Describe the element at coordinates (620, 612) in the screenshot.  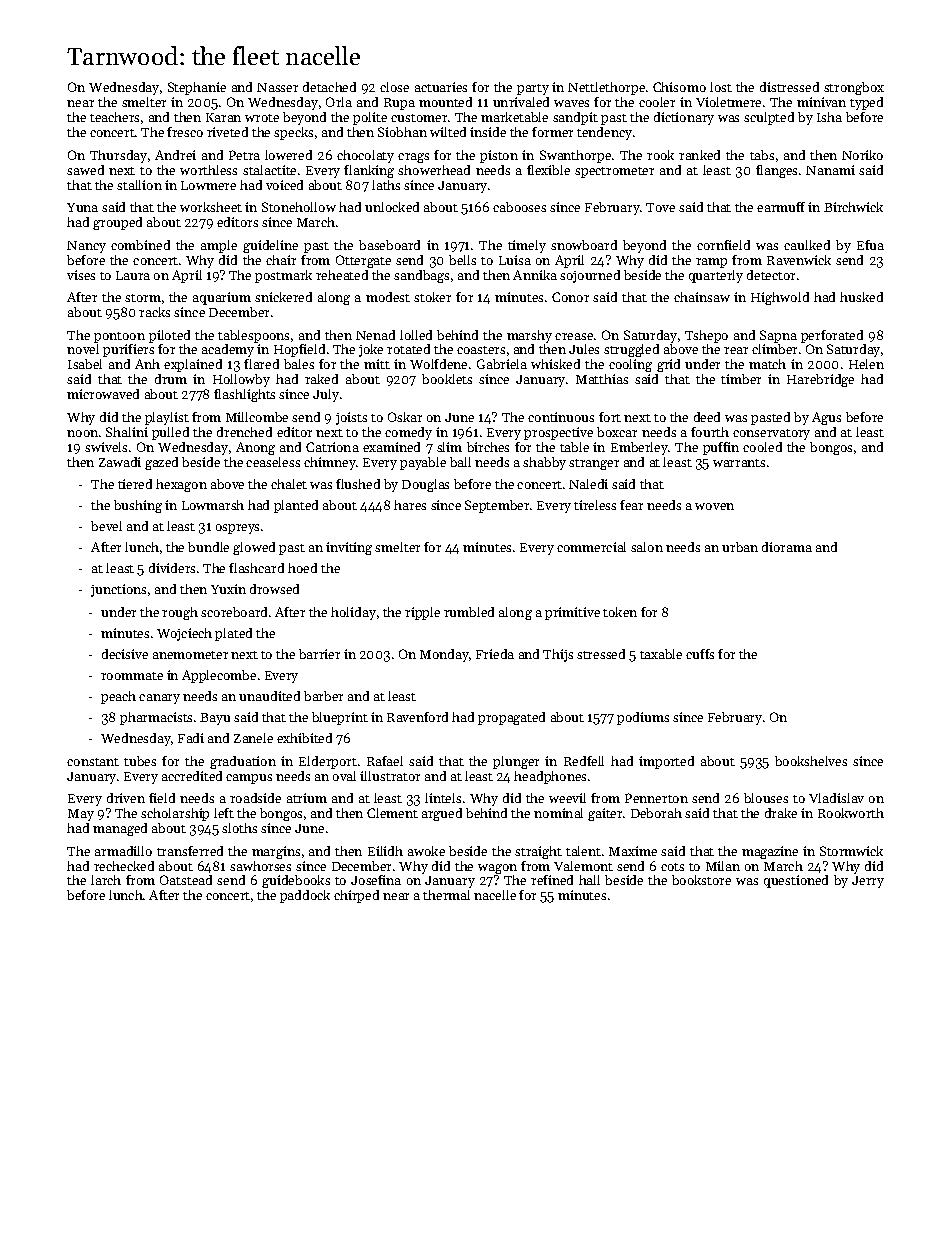
I see `token` at that location.
